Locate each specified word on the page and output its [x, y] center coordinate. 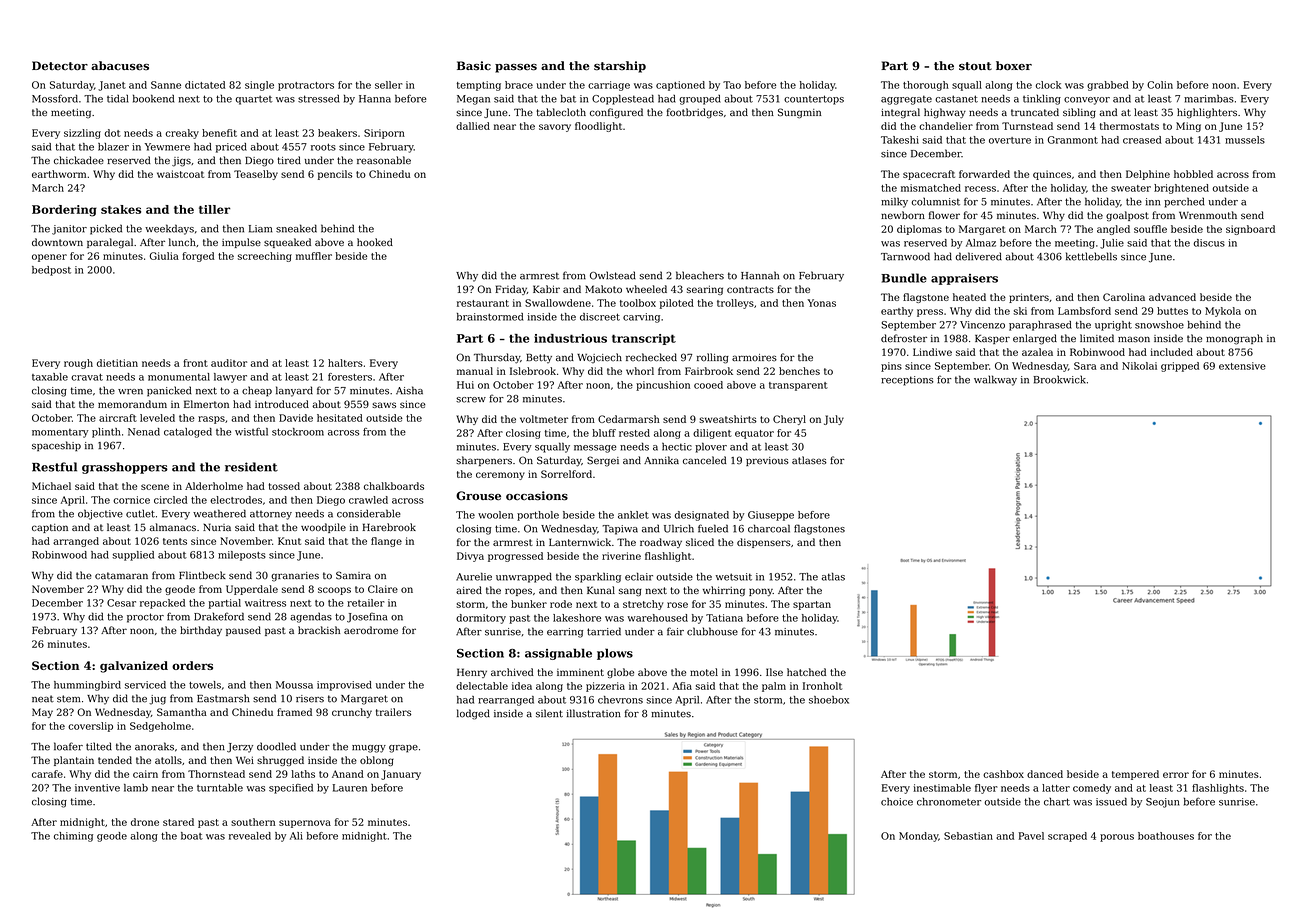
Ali [296, 836]
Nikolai [1139, 366]
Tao [732, 85]
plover [711, 447]
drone [145, 822]
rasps [211, 420]
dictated [205, 85]
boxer [1014, 66]
